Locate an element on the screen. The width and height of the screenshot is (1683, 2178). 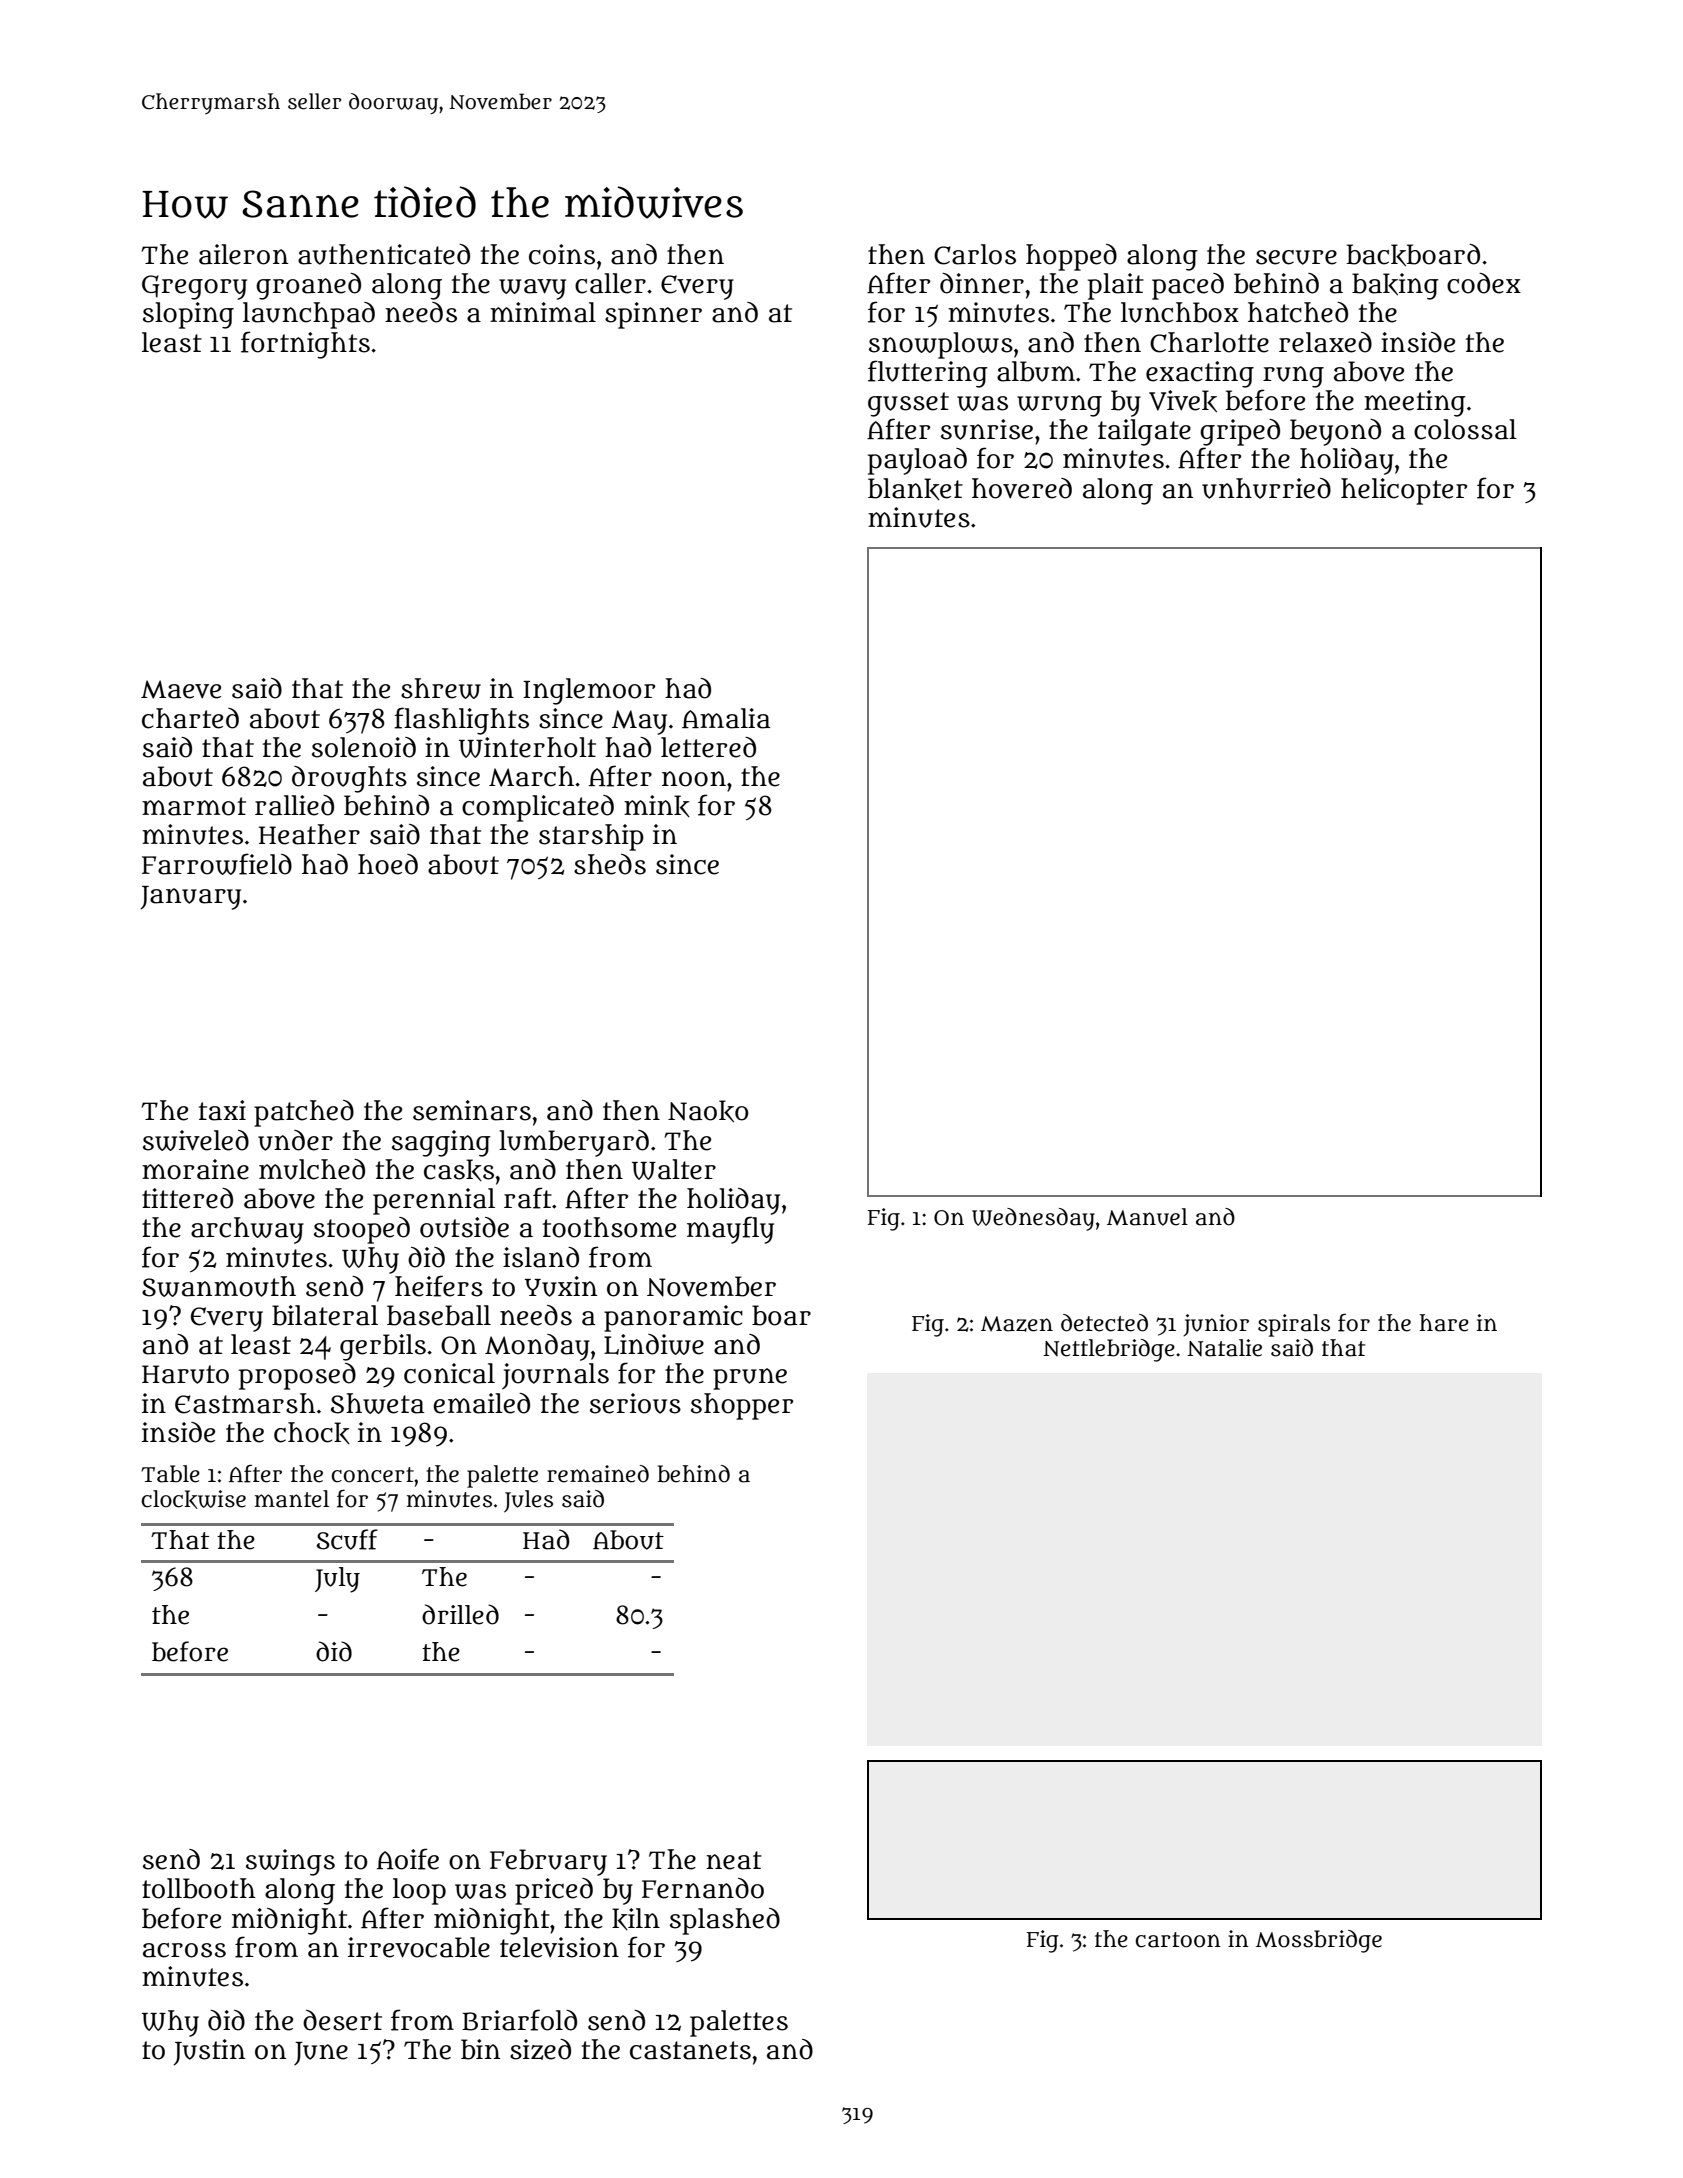
neat is located at coordinates (734, 1860).
